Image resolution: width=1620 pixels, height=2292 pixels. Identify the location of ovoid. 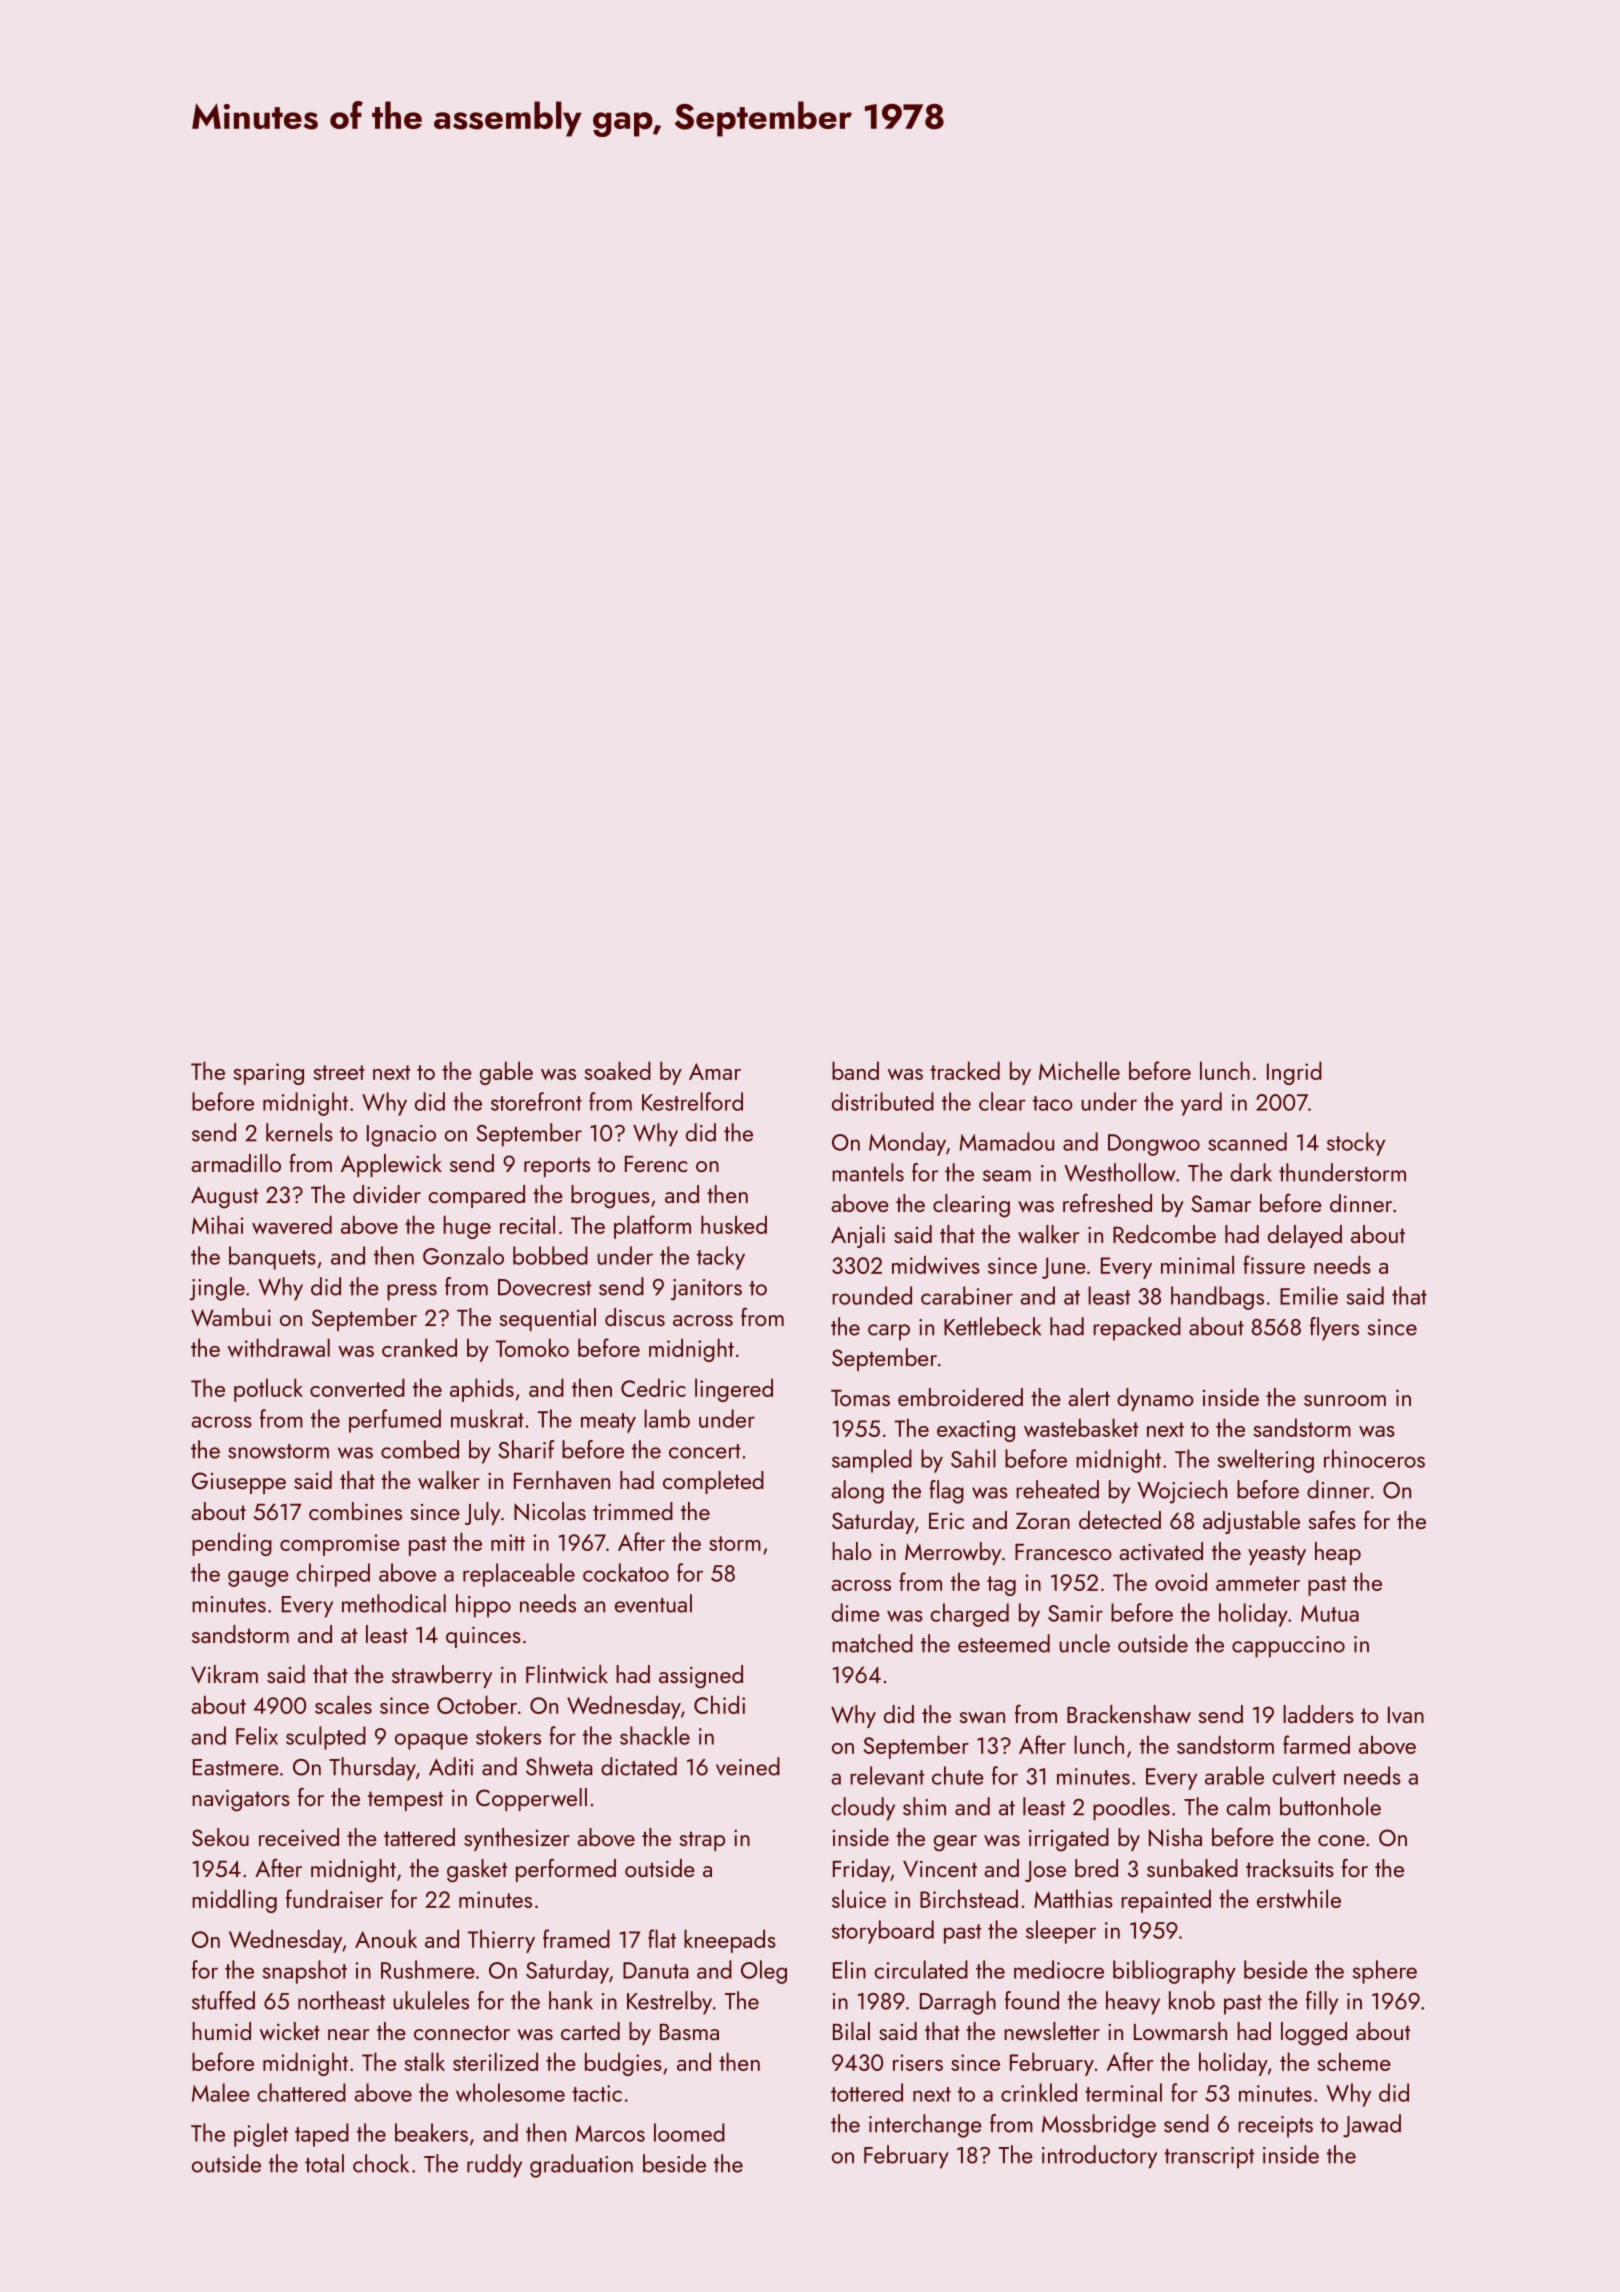
(1181, 1581).
